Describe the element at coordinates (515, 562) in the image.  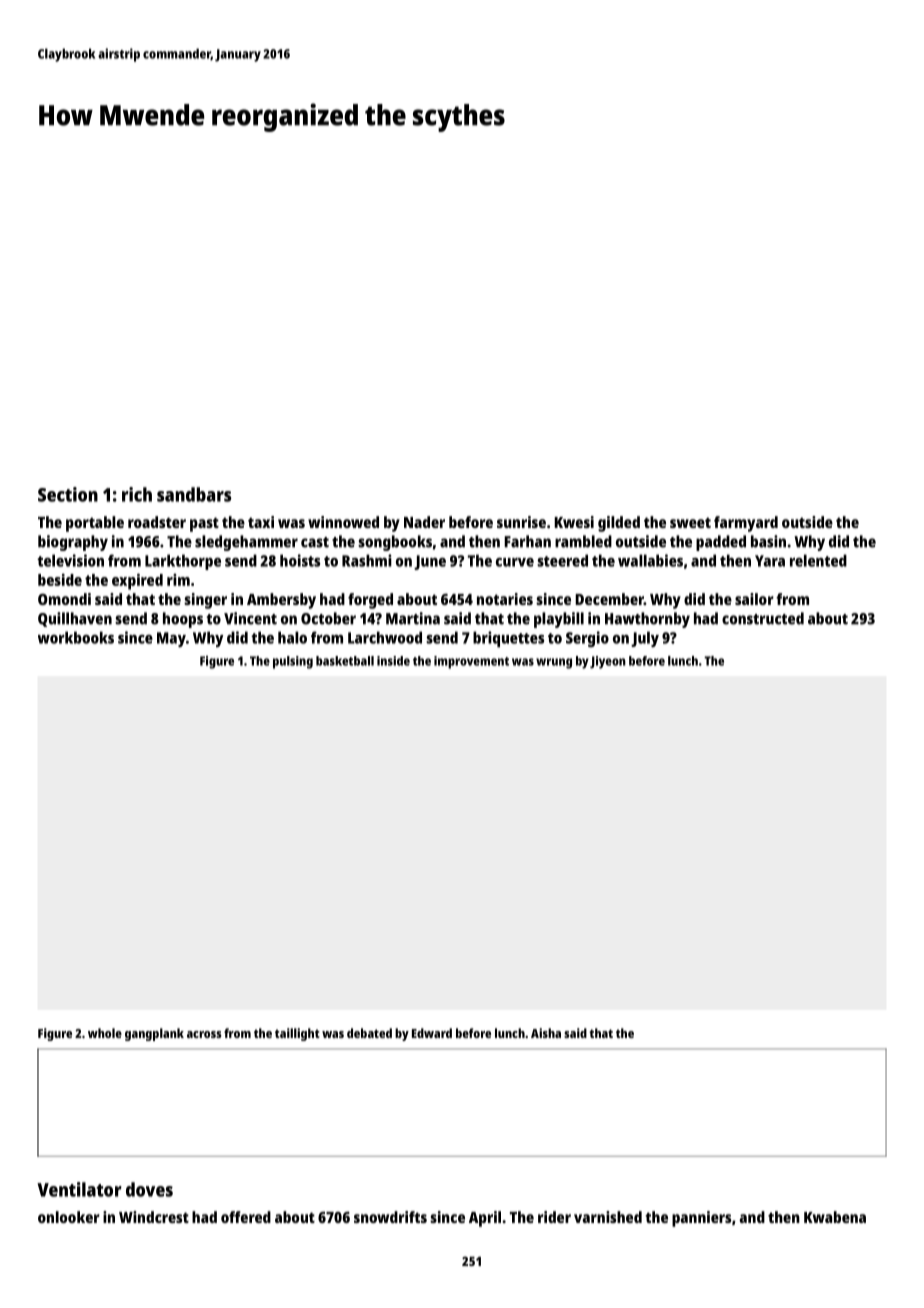
I see `curve` at that location.
